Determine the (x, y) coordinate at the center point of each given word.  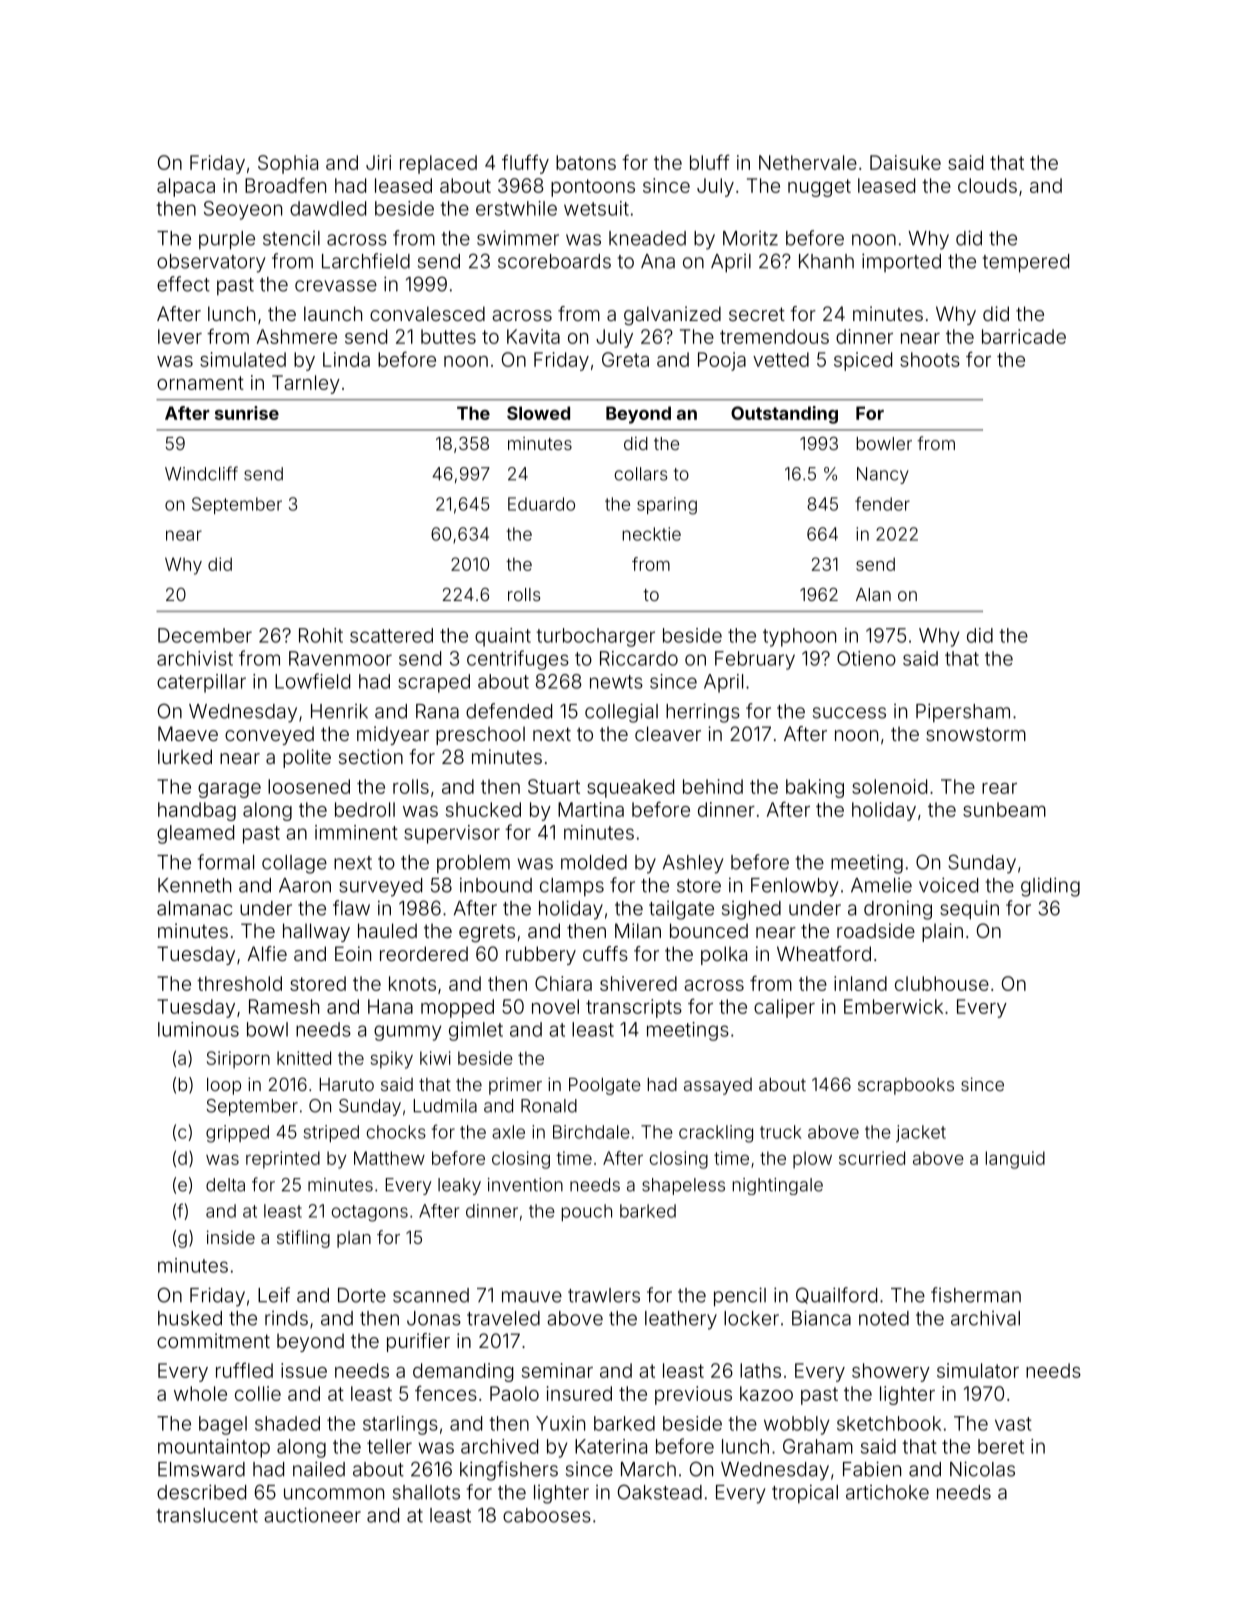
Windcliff (201, 473)
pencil (740, 1297)
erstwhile (516, 208)
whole (200, 1393)
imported (901, 262)
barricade (1024, 336)
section (371, 756)
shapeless (683, 1186)
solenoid (889, 786)
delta (225, 1185)
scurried (872, 1158)
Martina (591, 809)
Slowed (538, 413)
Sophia (288, 164)
